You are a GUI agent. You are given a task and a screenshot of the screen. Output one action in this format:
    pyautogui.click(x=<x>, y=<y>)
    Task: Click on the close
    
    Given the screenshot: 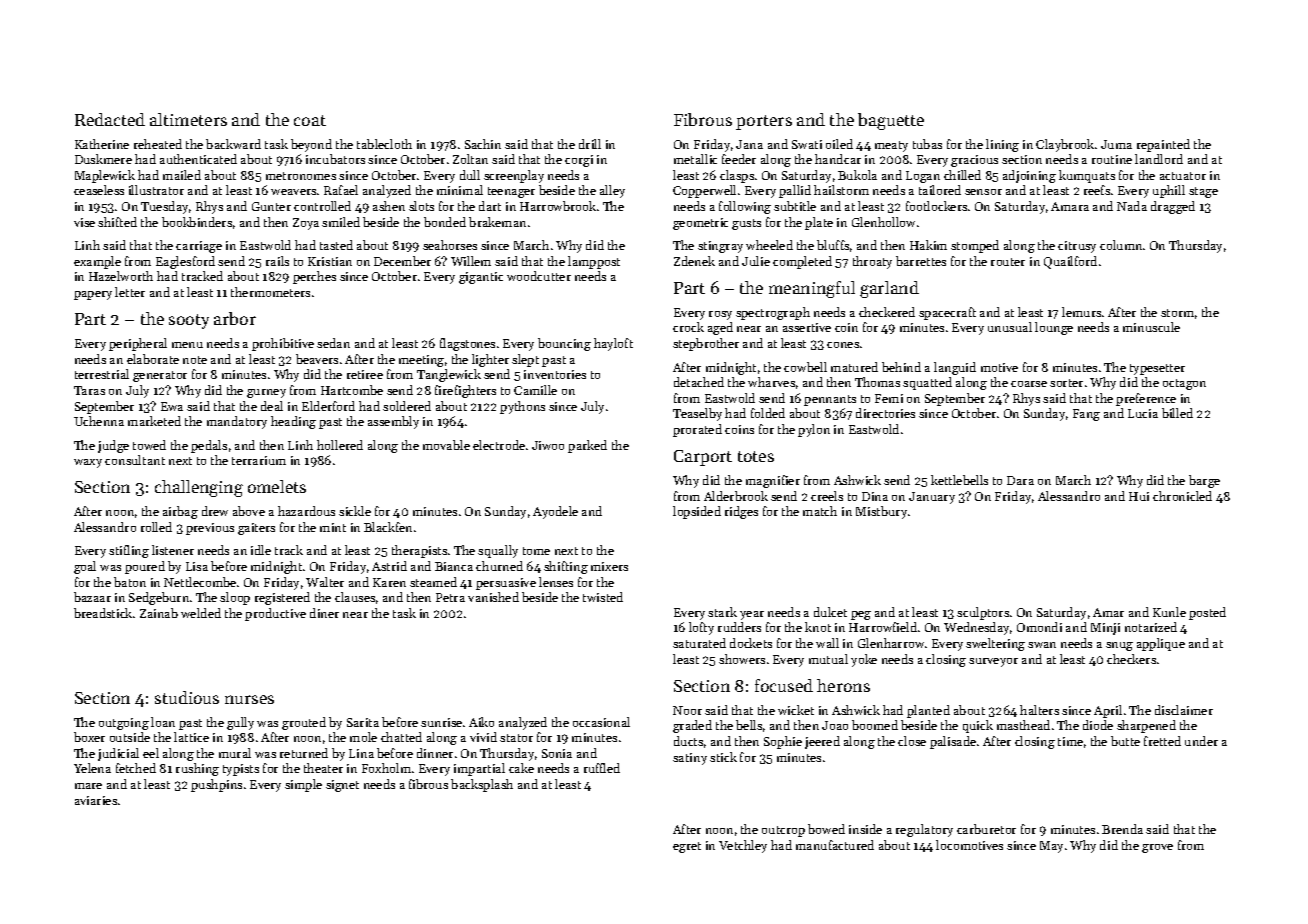 What is the action you would take?
    pyautogui.click(x=912, y=741)
